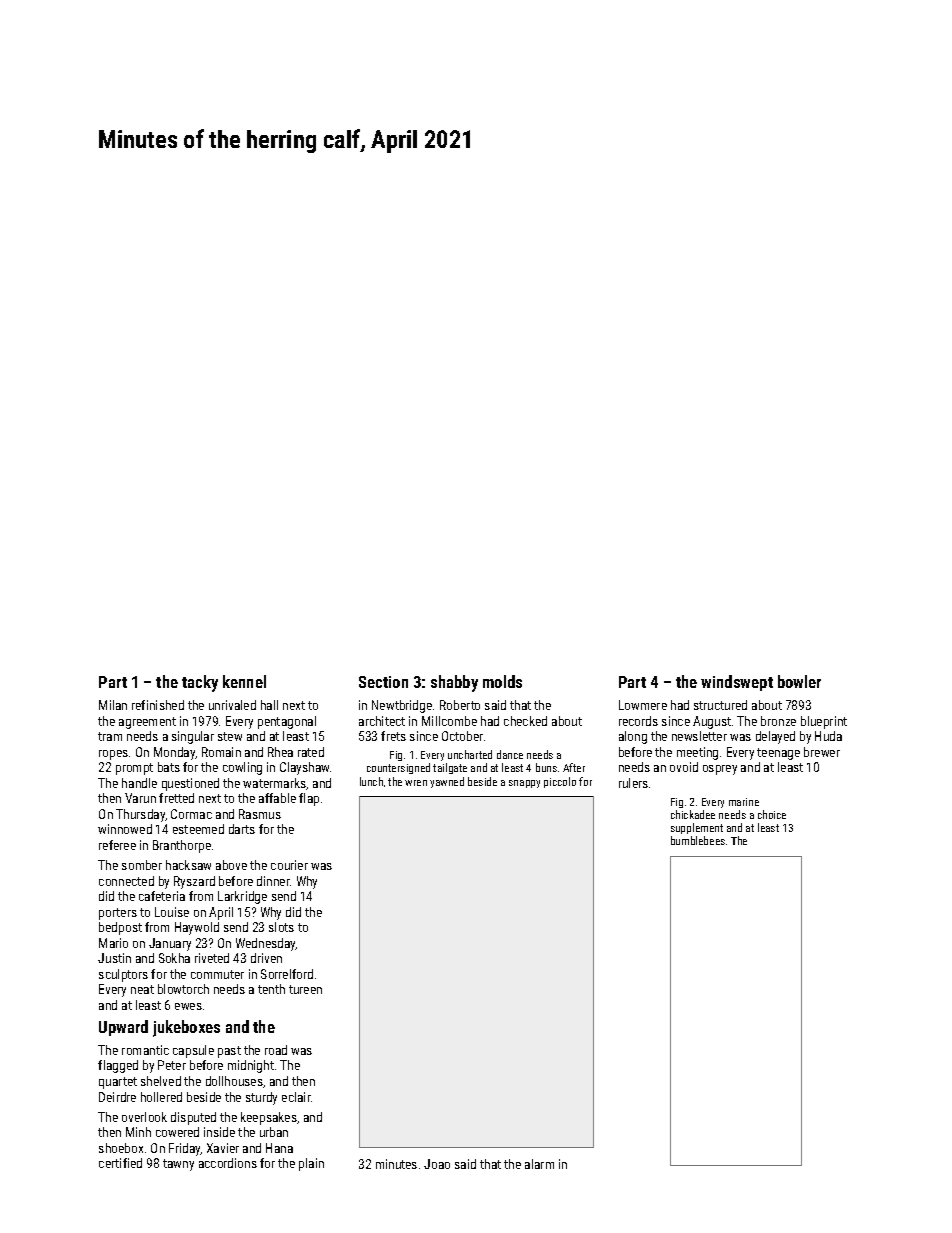 The image size is (952, 1233). I want to click on sculptors, so click(123, 975).
